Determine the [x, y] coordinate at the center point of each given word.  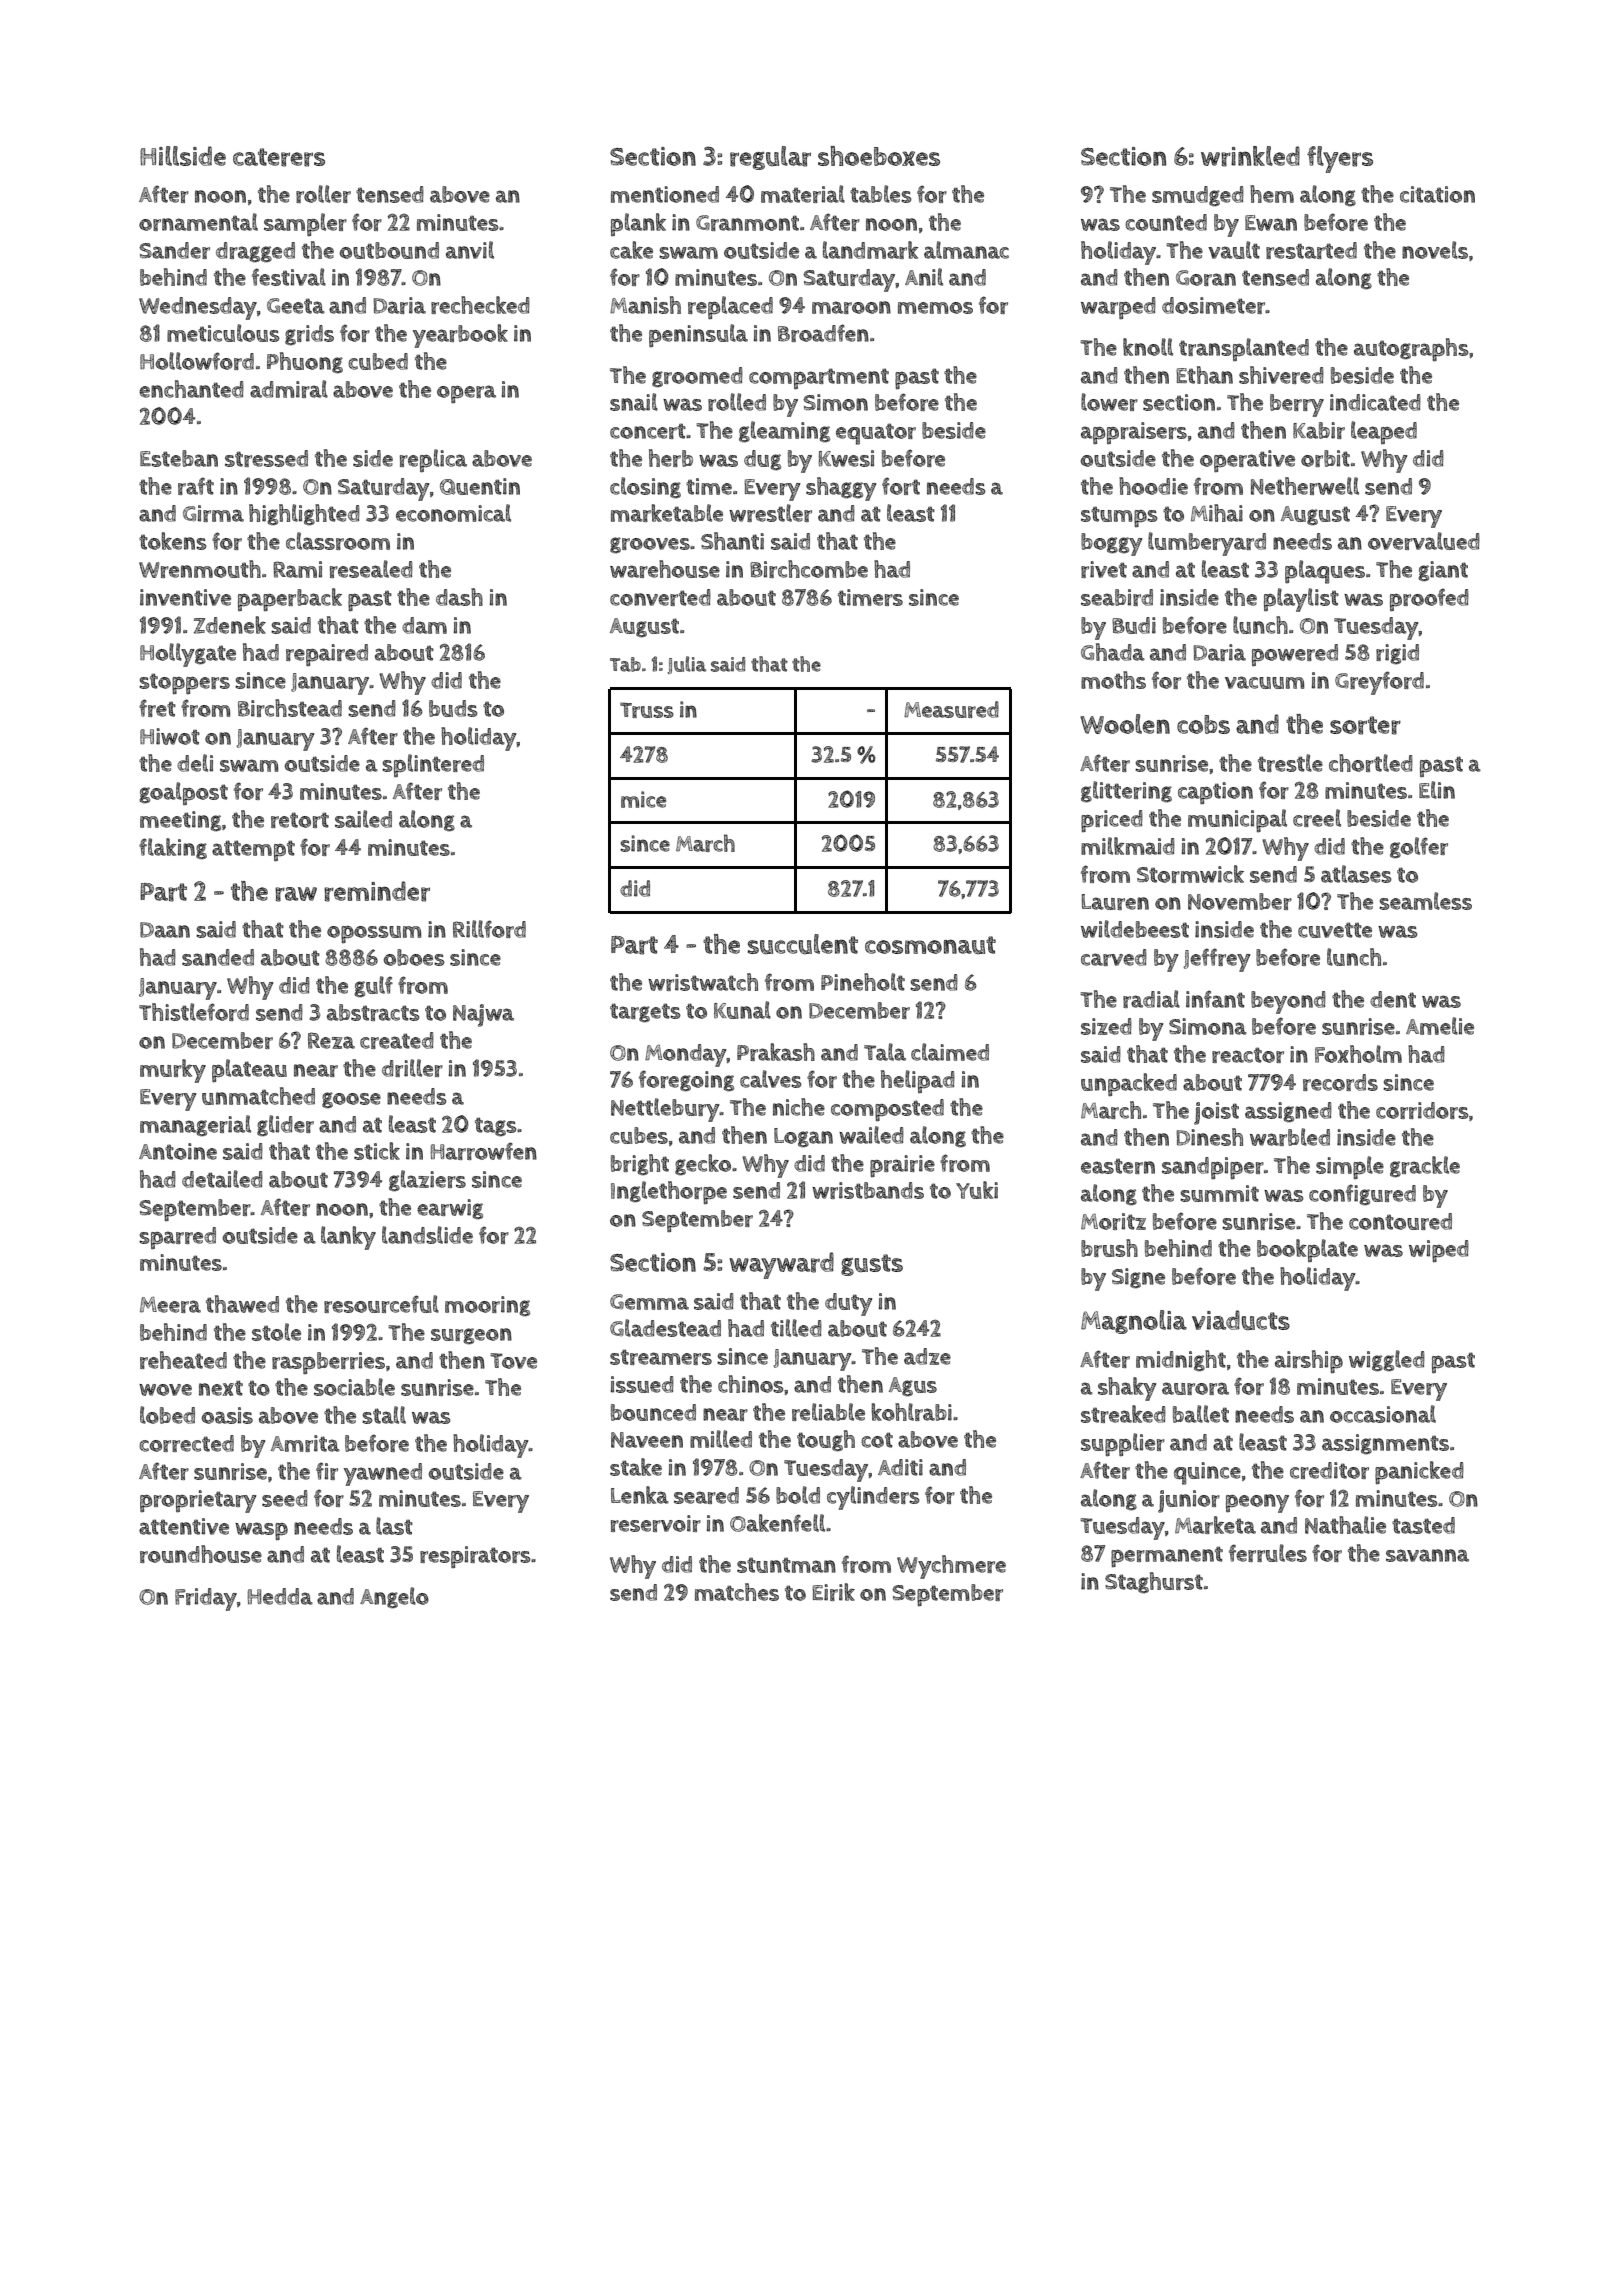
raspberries [328, 1363]
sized [1106, 1026]
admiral [289, 389]
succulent [803, 944]
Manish [645, 305]
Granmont [747, 223]
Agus [913, 1387]
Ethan [1204, 375]
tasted [1423, 1525]
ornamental [198, 222]
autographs [1411, 349]
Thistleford [194, 1012]
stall [384, 1415]
